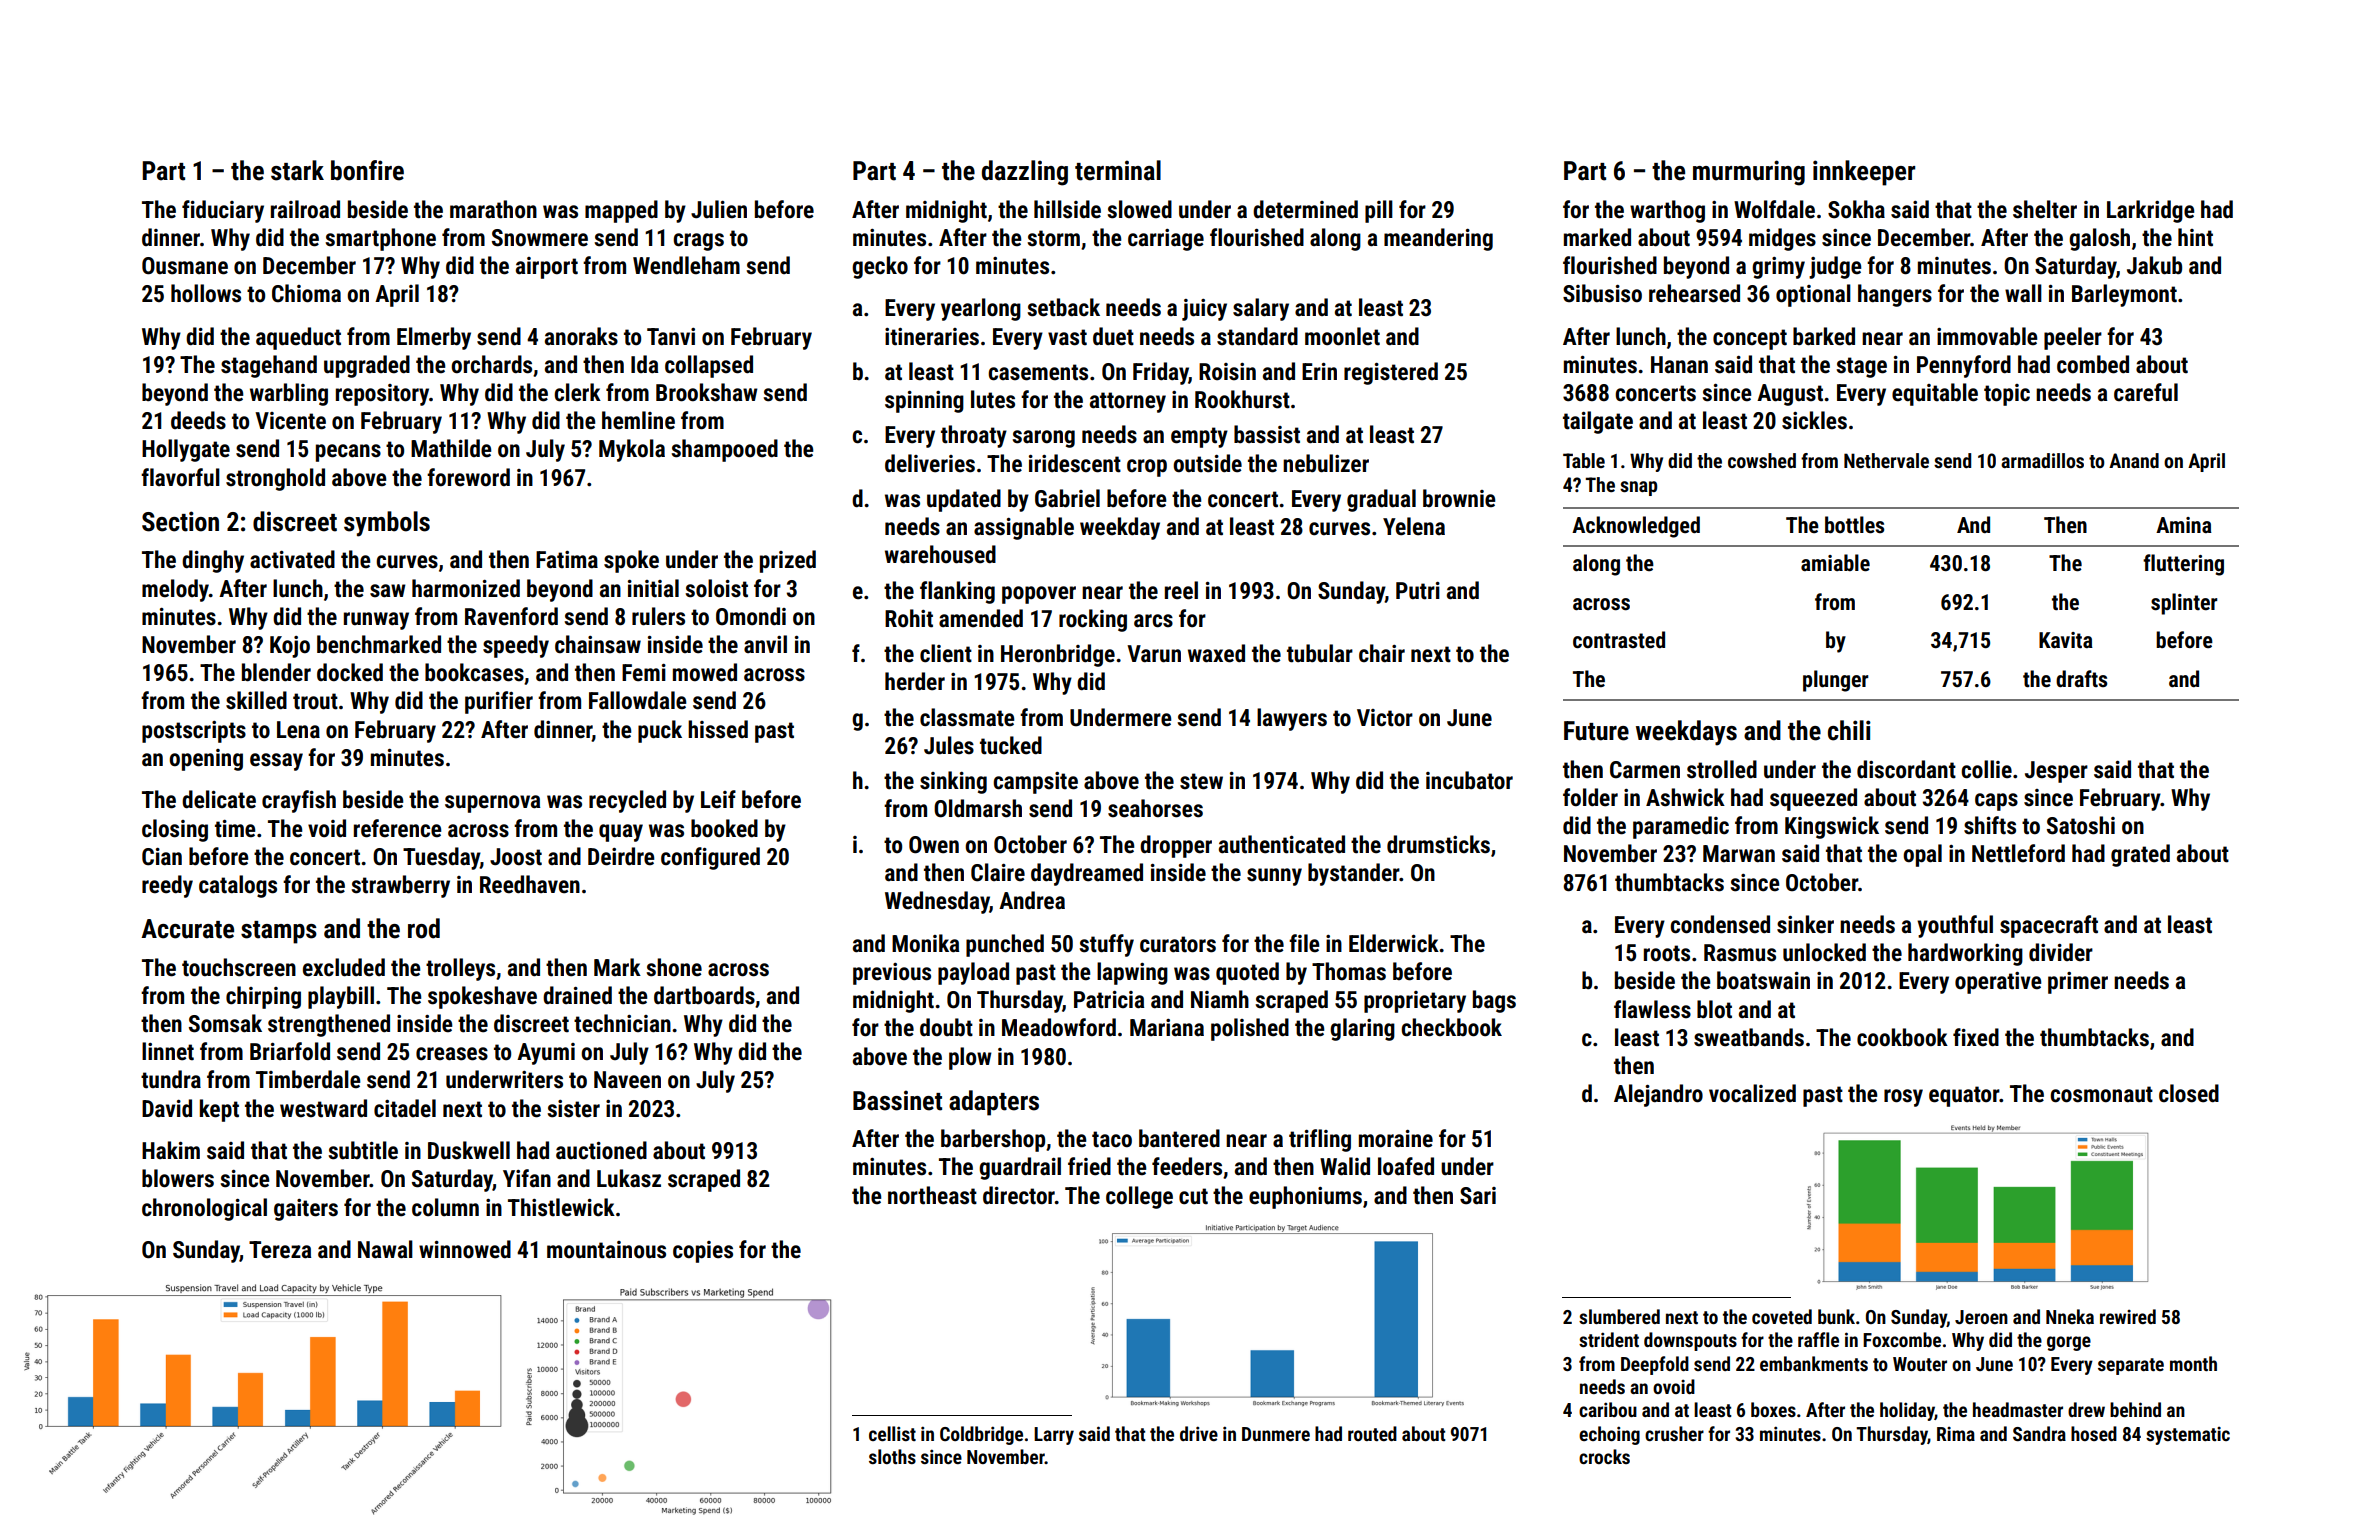  I want to click on cosmonaut, so click(2101, 1094).
